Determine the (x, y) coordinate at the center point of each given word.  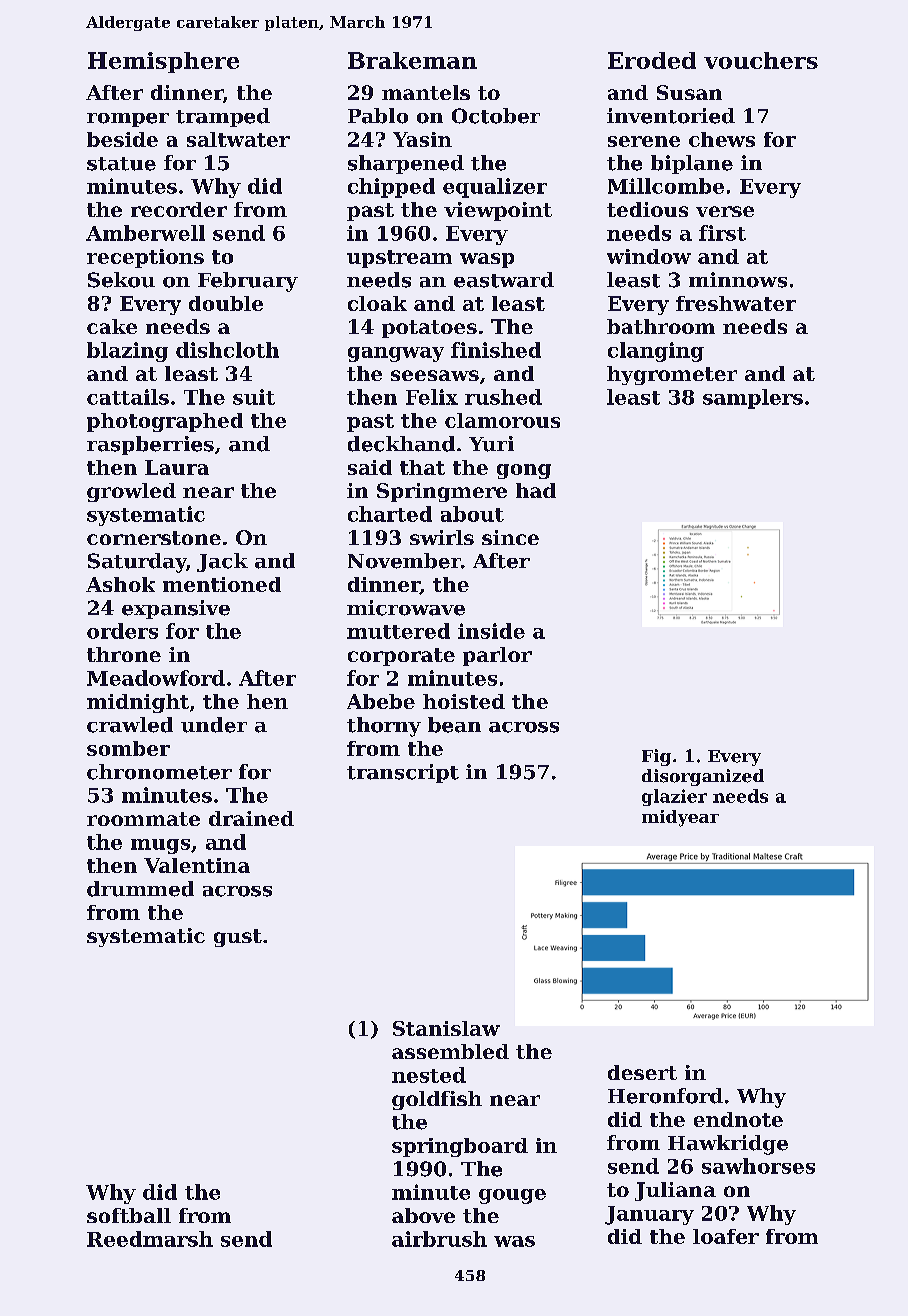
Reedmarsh (150, 1239)
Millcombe (666, 186)
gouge (512, 1196)
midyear (680, 818)
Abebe (381, 701)
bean (454, 725)
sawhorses (758, 1166)
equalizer (495, 188)
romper (128, 120)
